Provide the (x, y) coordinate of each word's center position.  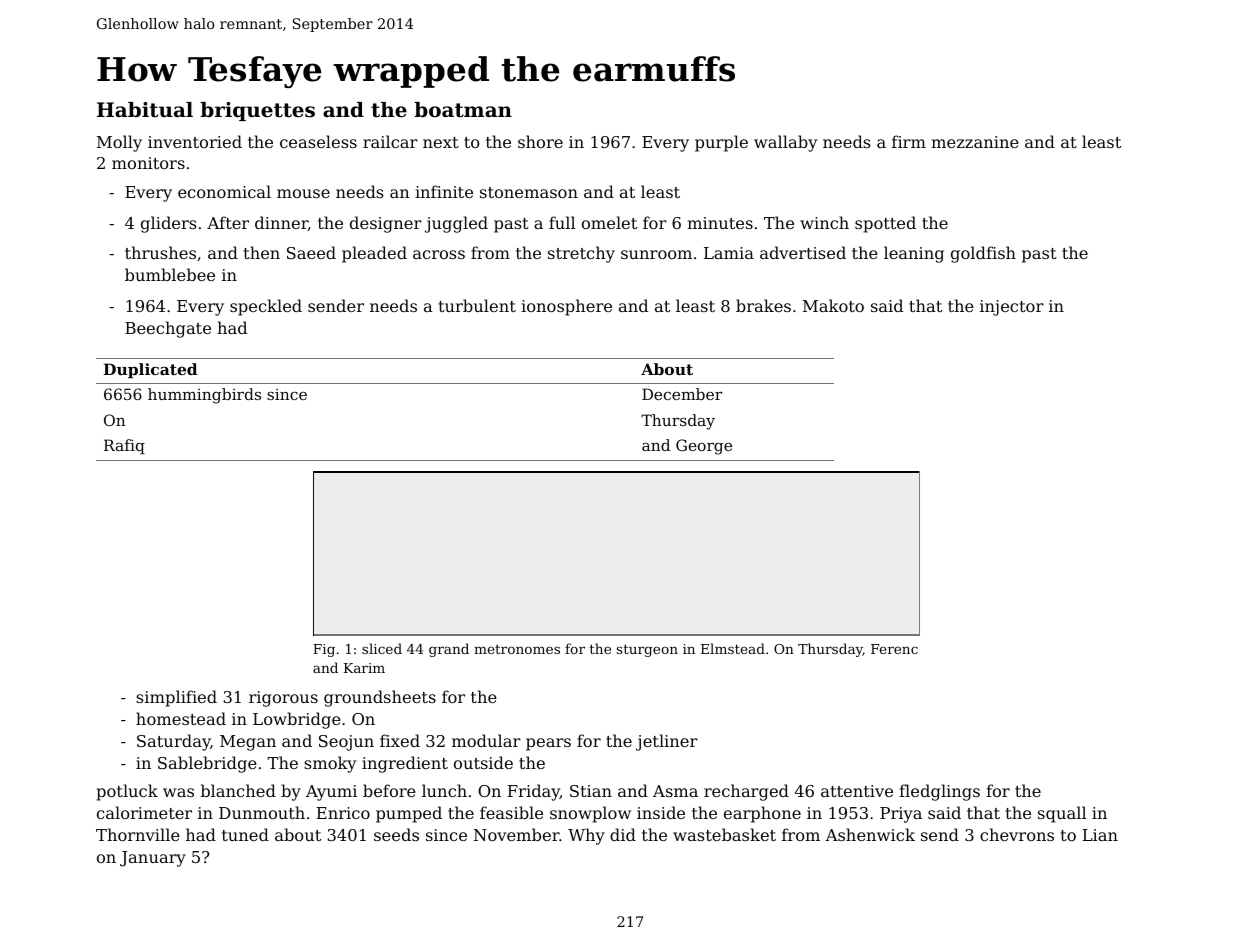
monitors (148, 163)
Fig (324, 650)
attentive (857, 791)
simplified (176, 698)
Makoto (833, 305)
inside (661, 812)
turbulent (477, 305)
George (704, 447)
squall (1062, 814)
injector (1012, 308)
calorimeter (144, 812)
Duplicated (150, 370)
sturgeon (647, 650)
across (439, 254)
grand (449, 650)
